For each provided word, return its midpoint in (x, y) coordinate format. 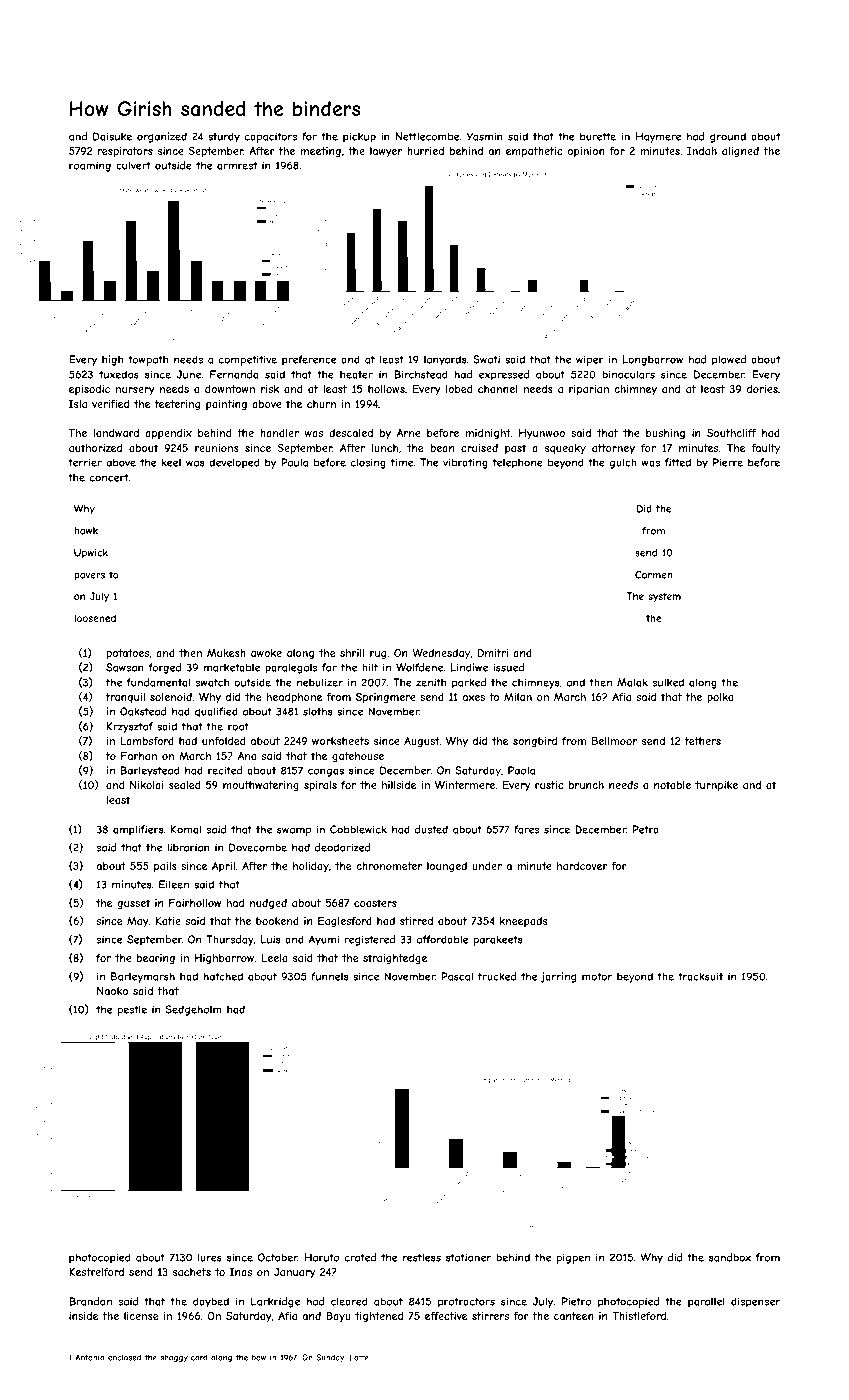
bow (259, 1357)
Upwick (91, 554)
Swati (486, 359)
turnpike (716, 786)
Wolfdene (419, 667)
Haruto (321, 1257)
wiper (590, 360)
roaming (90, 166)
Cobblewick (358, 829)
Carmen (654, 575)
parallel (706, 1302)
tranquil (125, 698)
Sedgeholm (193, 1010)
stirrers (490, 1316)
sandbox (730, 1257)
